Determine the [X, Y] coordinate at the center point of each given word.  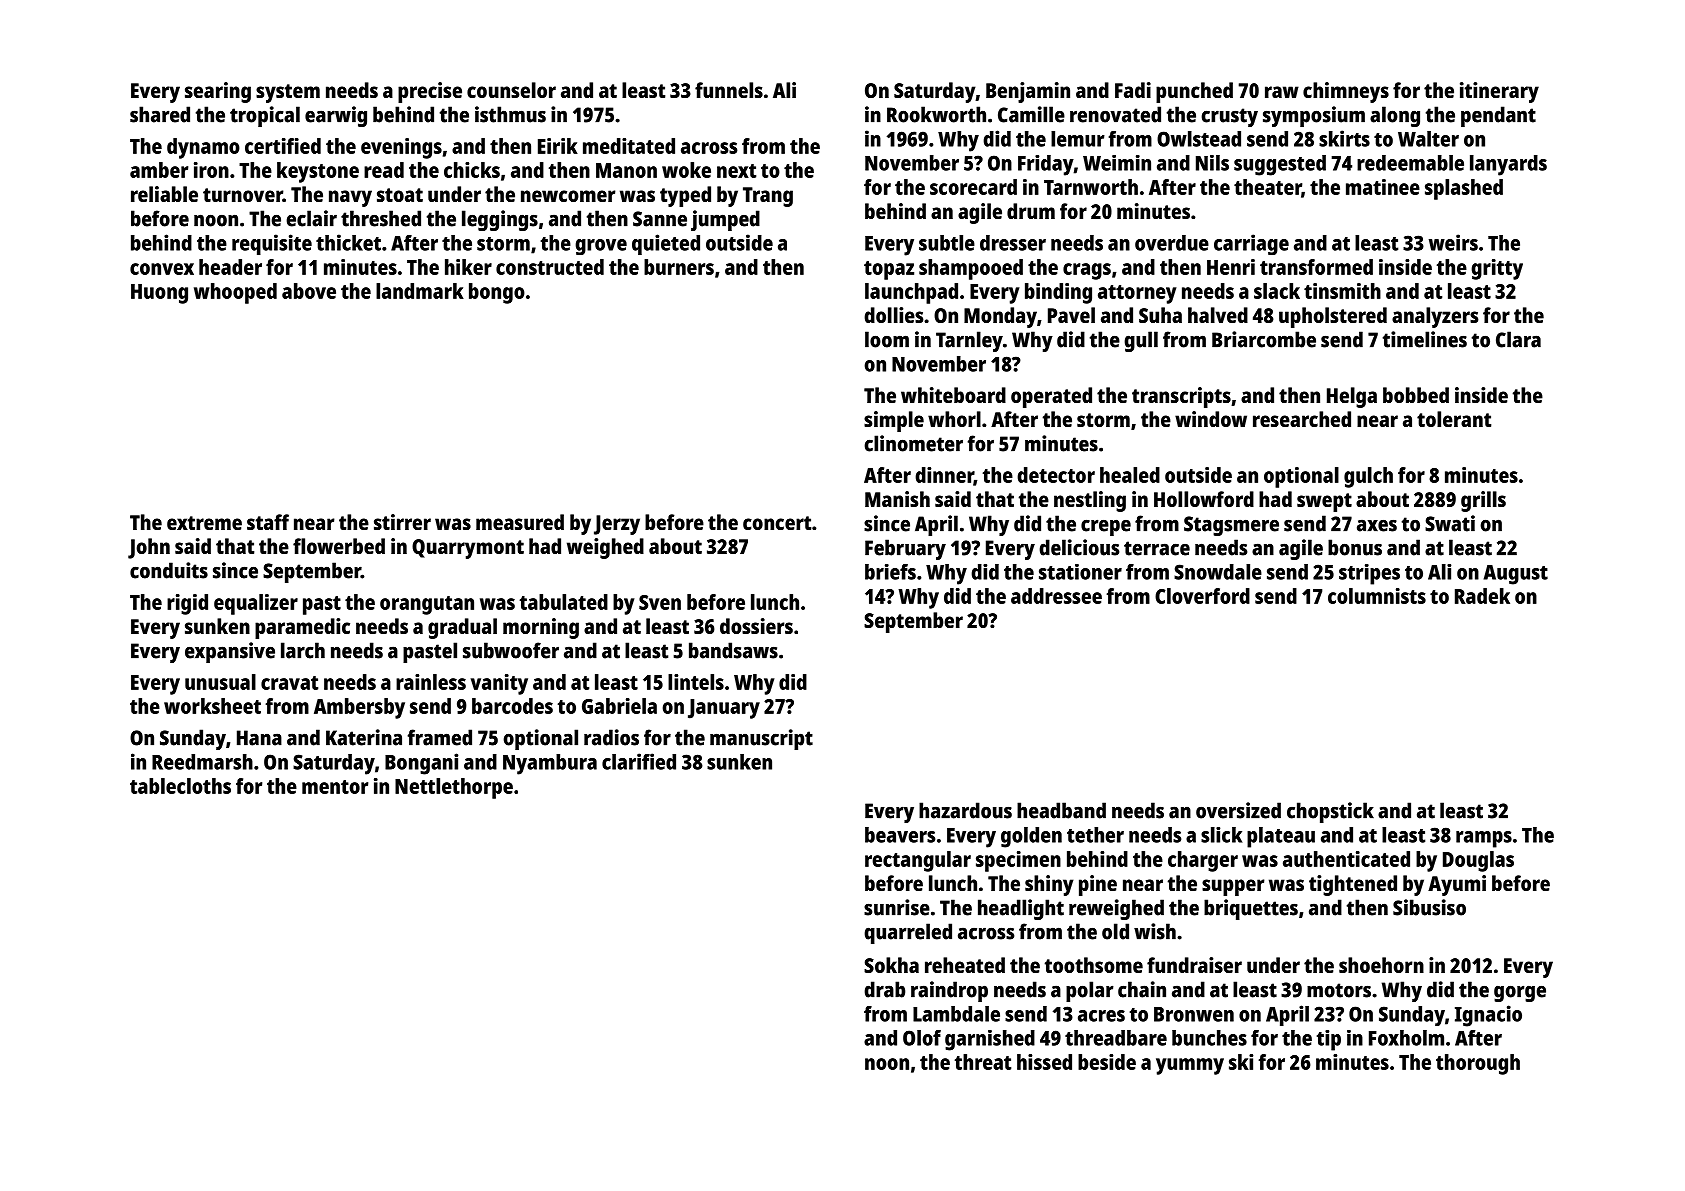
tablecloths [180, 786]
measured [520, 522]
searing [218, 92]
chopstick [1330, 812]
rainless [431, 682]
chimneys [1346, 92]
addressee [1056, 596]
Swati [1450, 523]
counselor [511, 90]
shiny [1049, 885]
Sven [660, 602]
